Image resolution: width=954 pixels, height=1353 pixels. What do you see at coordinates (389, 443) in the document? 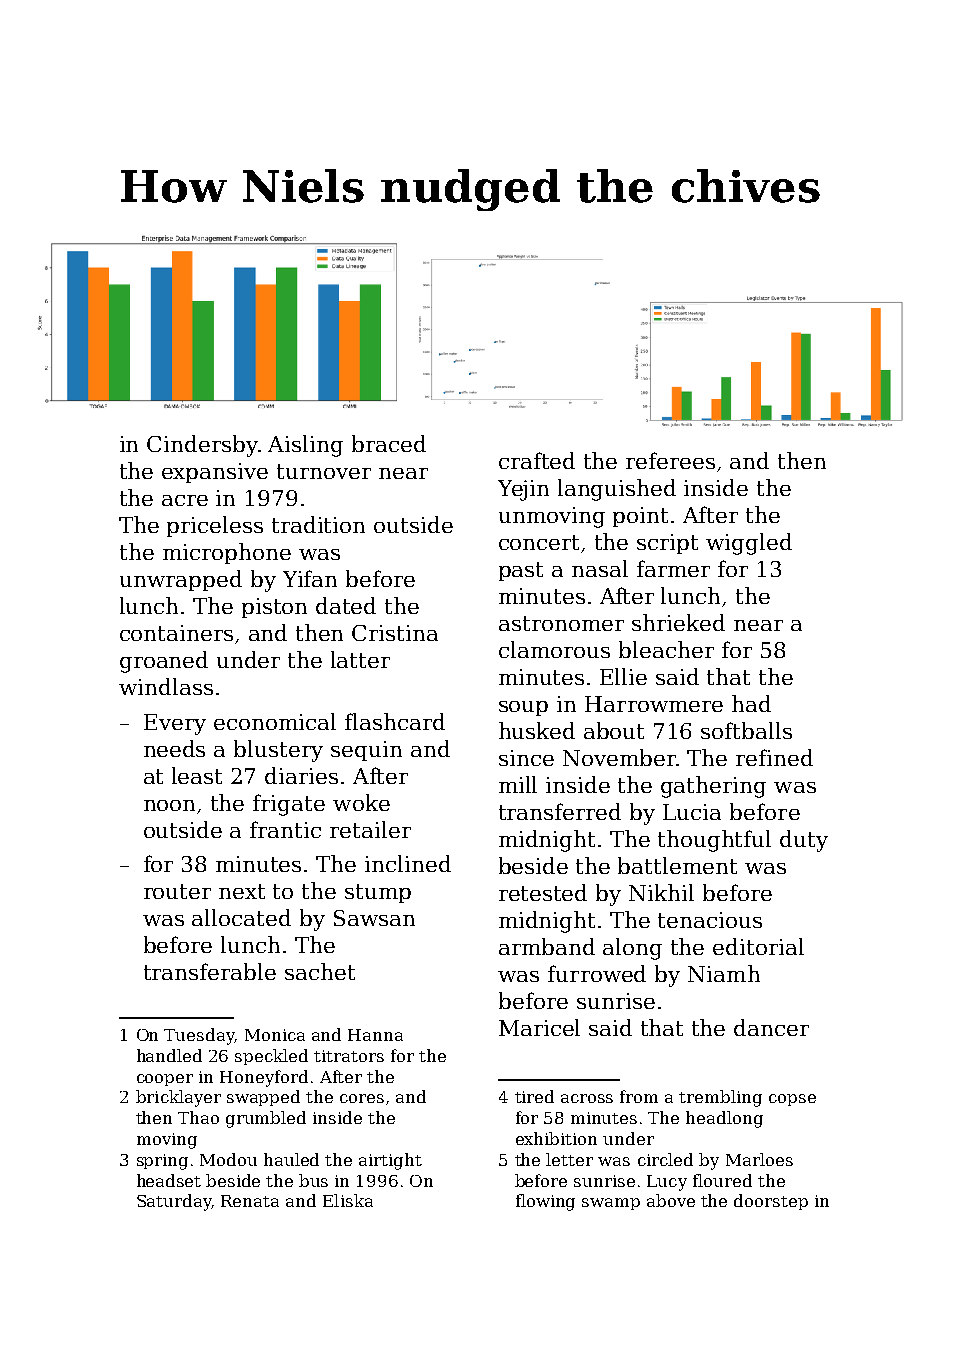
I see `braced` at bounding box center [389, 443].
